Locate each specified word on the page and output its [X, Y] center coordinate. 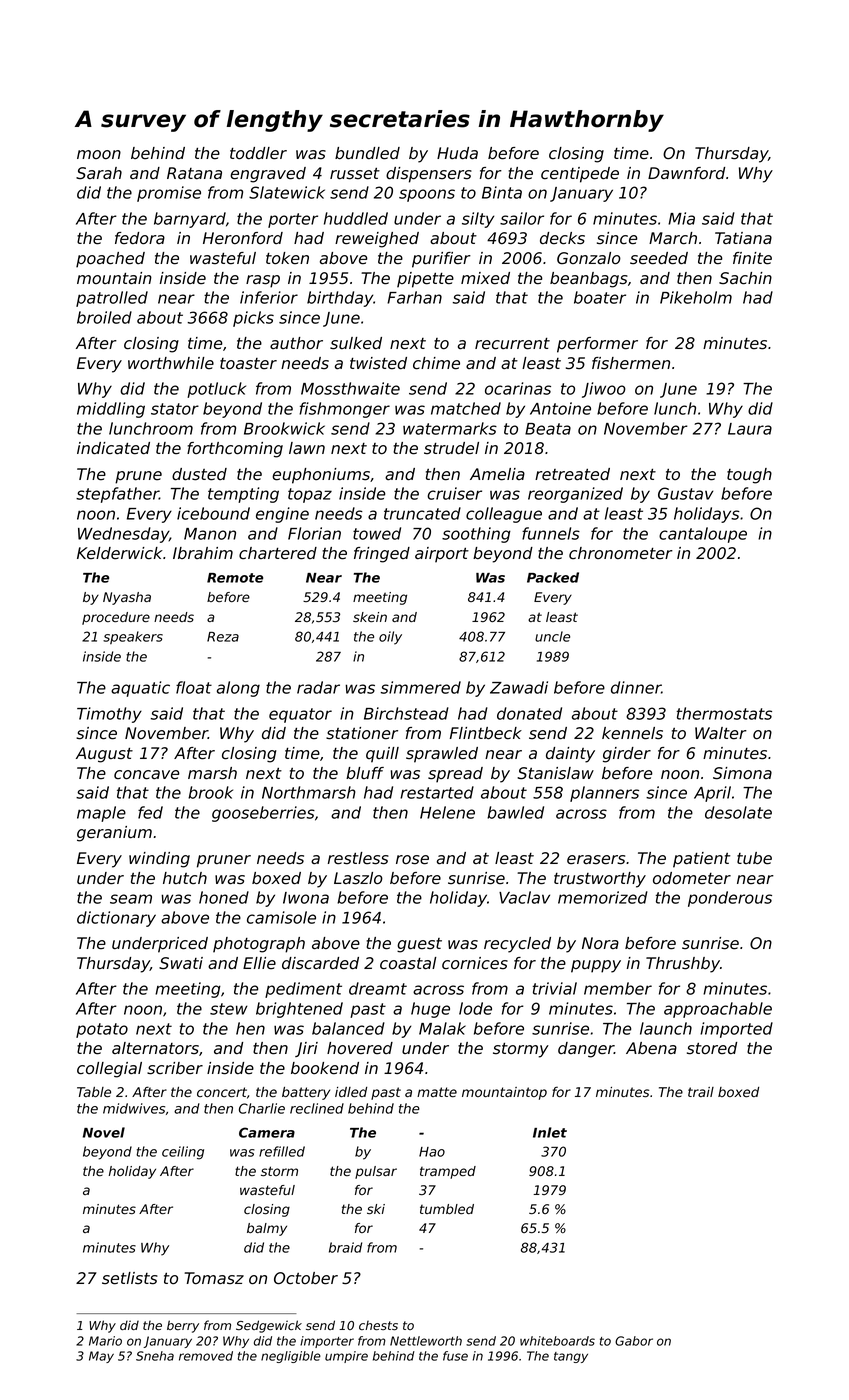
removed [206, 1356]
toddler [258, 153]
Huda [457, 153]
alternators [155, 1048]
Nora [600, 943]
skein [370, 617]
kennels [632, 733]
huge [430, 1010]
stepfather [117, 495]
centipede [580, 175]
